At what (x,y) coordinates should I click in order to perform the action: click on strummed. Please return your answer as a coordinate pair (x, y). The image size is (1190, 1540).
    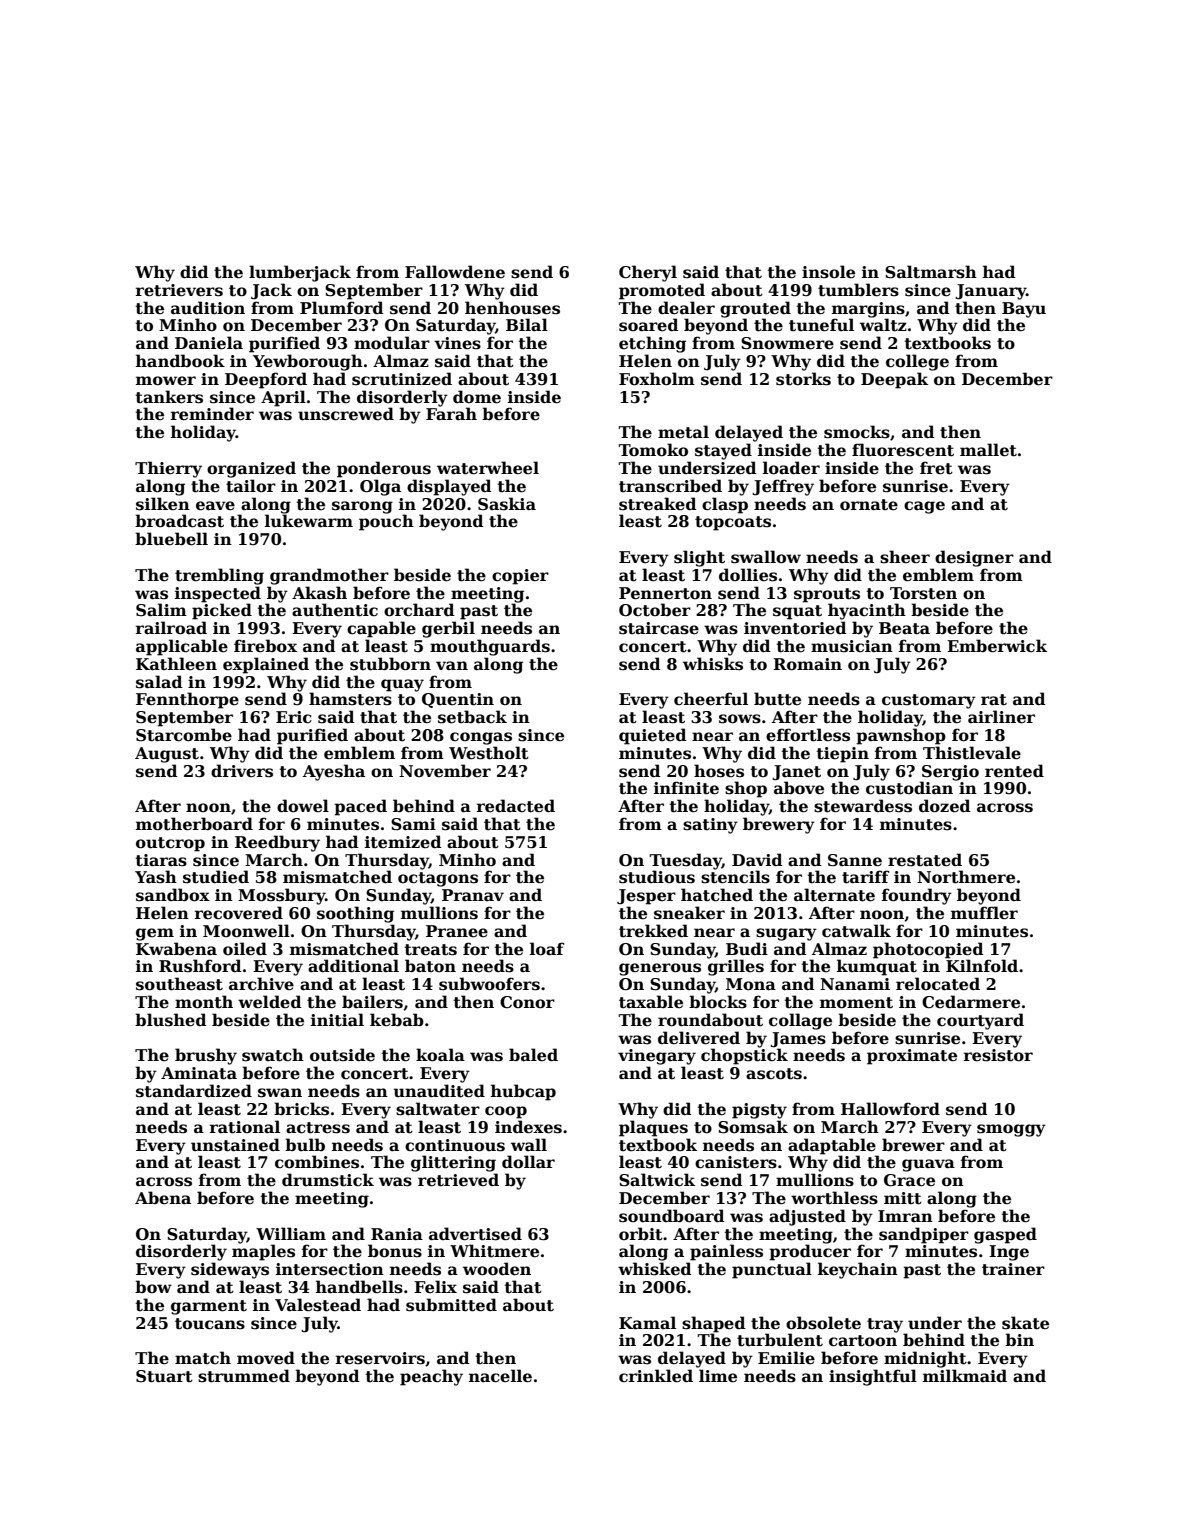
    Looking at the image, I should click on (244, 1376).
